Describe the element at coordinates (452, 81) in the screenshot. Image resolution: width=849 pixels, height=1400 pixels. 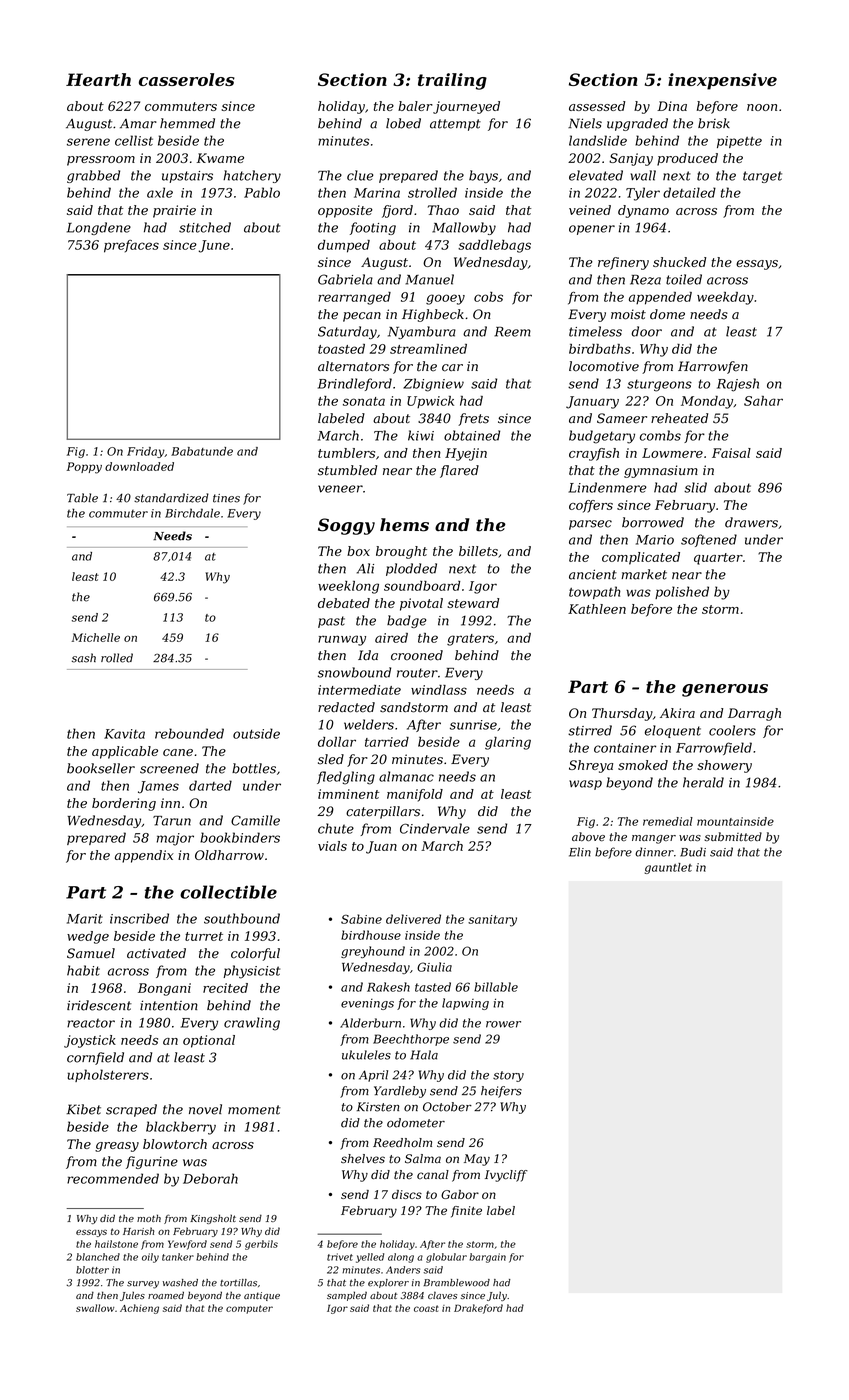
I see `trailing` at that location.
